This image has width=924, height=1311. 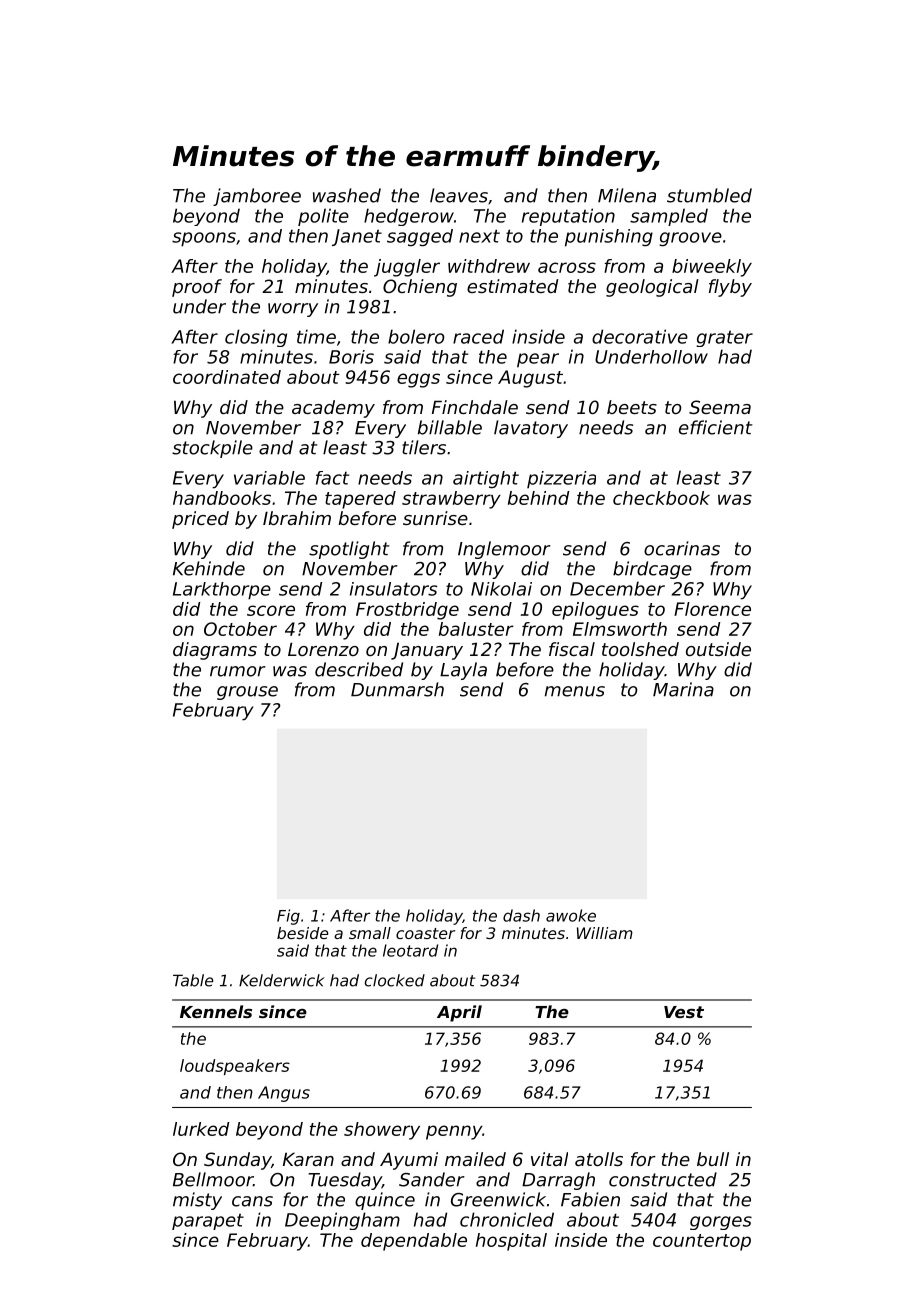 What do you see at coordinates (459, 195) in the image?
I see `leaves` at bounding box center [459, 195].
